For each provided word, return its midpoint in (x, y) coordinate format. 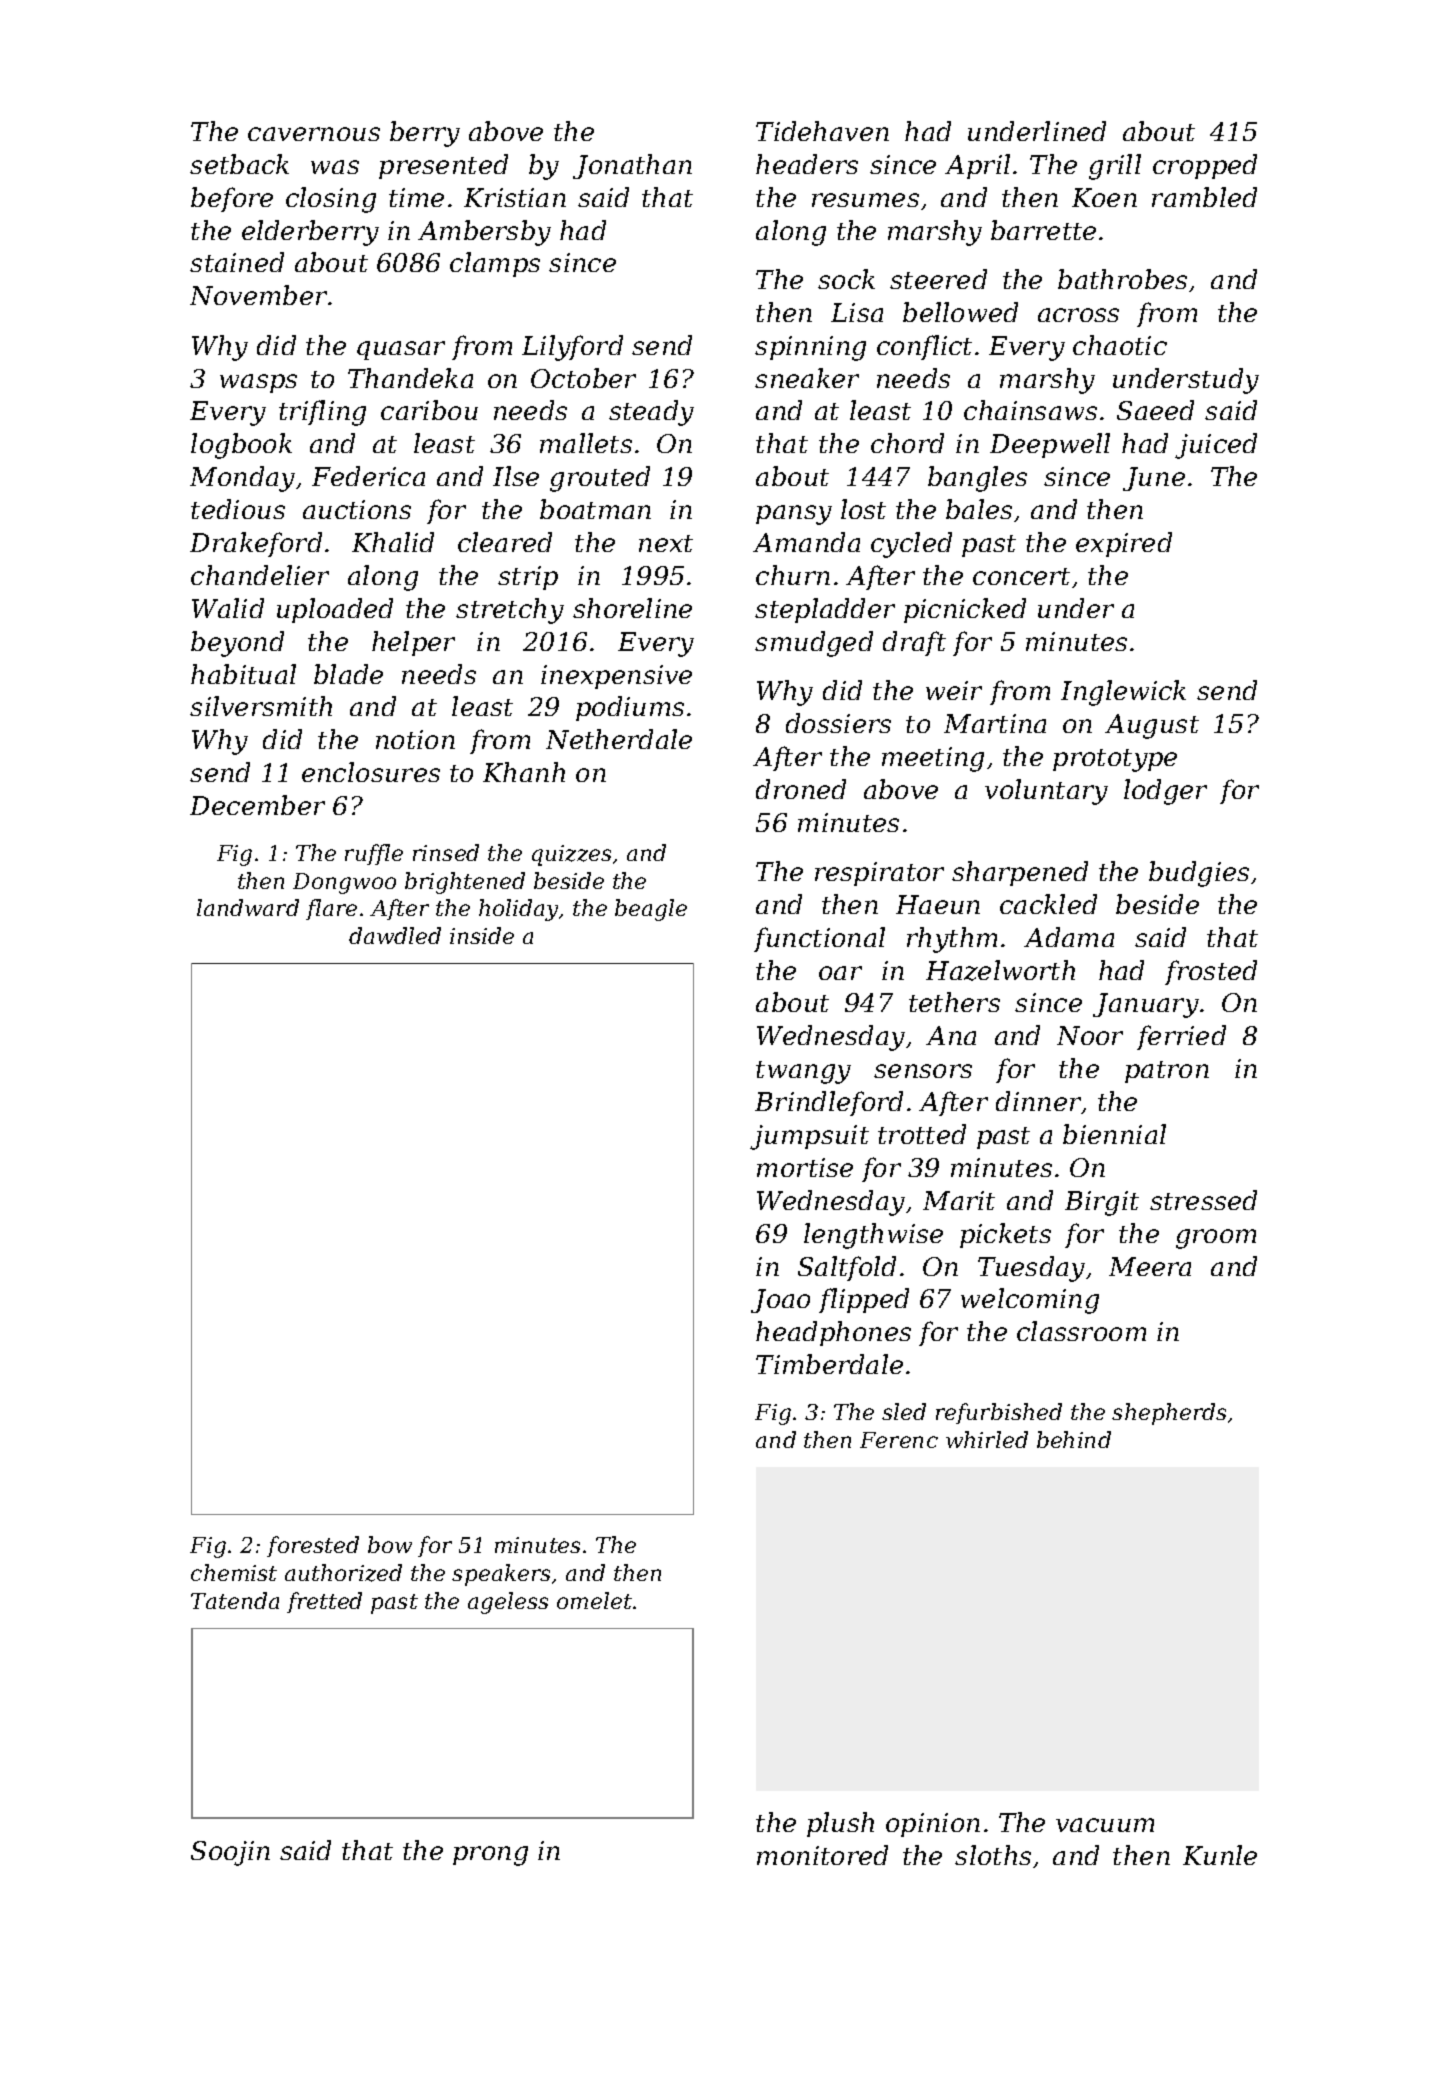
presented (443, 166)
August (1152, 726)
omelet (594, 1600)
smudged (814, 644)
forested (313, 1546)
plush (840, 1824)
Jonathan (632, 166)
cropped (1205, 166)
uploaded (335, 610)
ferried (1181, 1037)
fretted (324, 1602)
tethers (954, 1002)
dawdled (395, 935)
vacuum (1105, 1825)
